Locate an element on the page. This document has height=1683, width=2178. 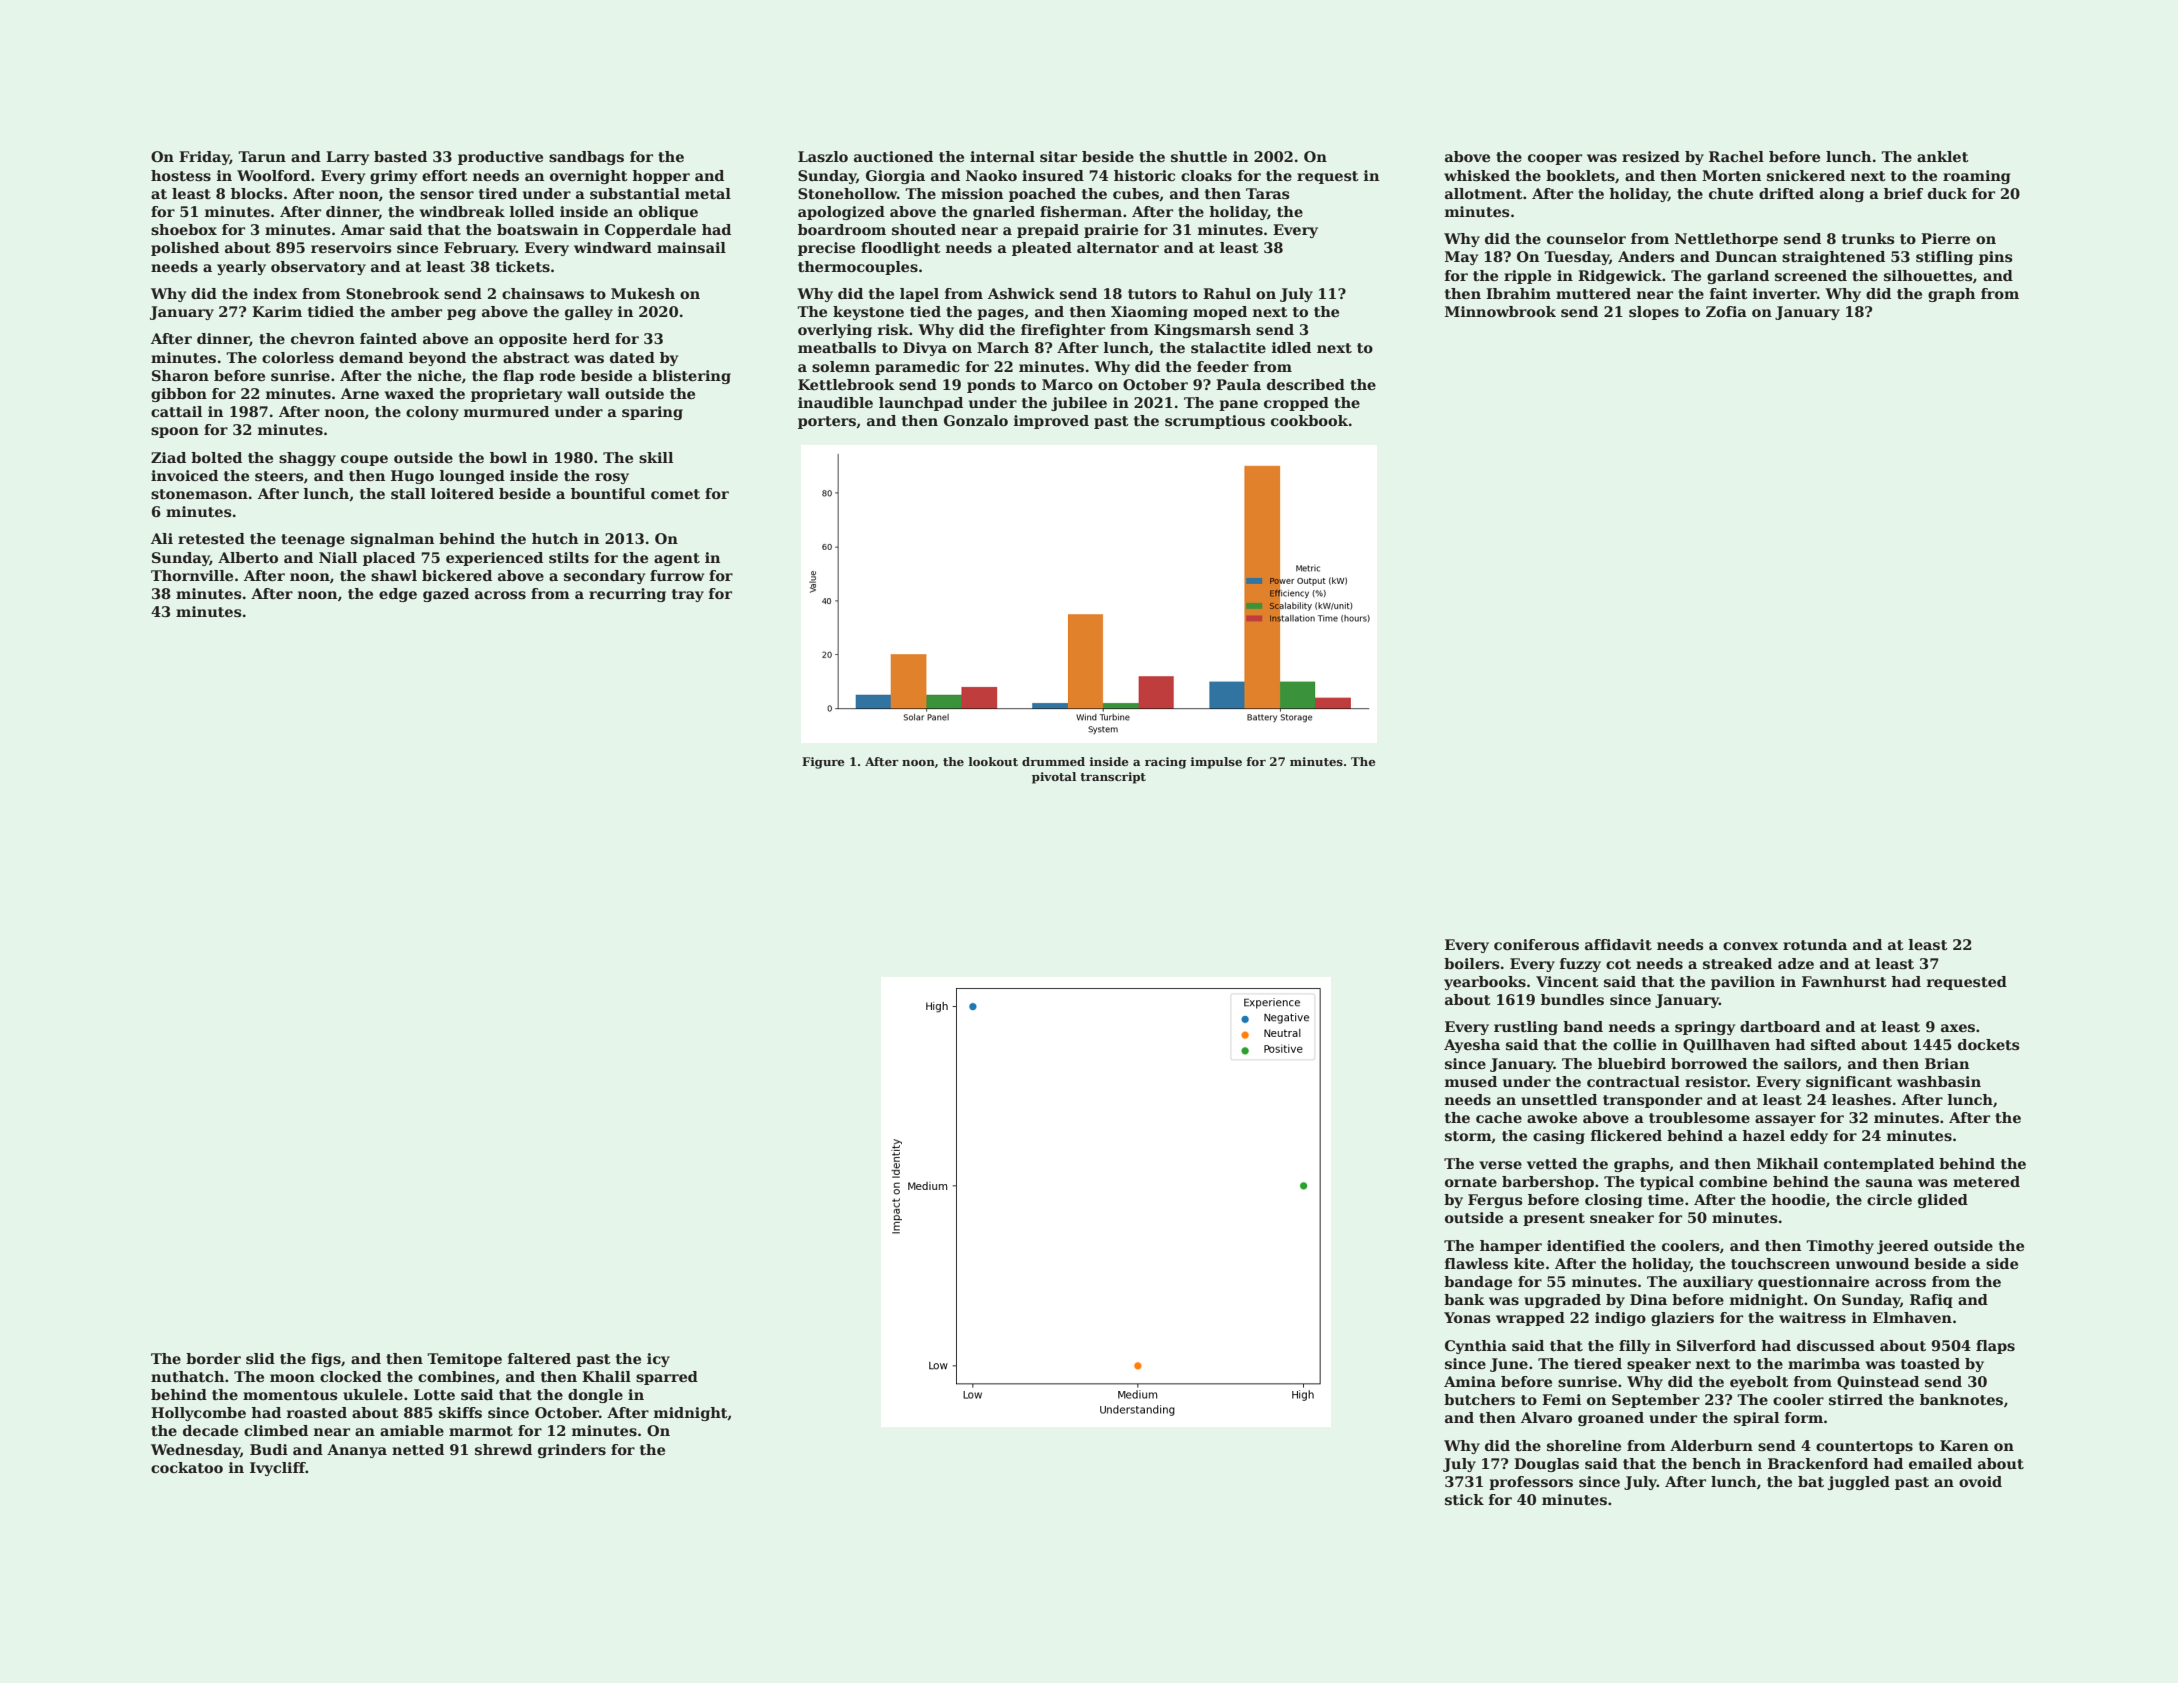
Ivycliff is located at coordinates (278, 1469).
